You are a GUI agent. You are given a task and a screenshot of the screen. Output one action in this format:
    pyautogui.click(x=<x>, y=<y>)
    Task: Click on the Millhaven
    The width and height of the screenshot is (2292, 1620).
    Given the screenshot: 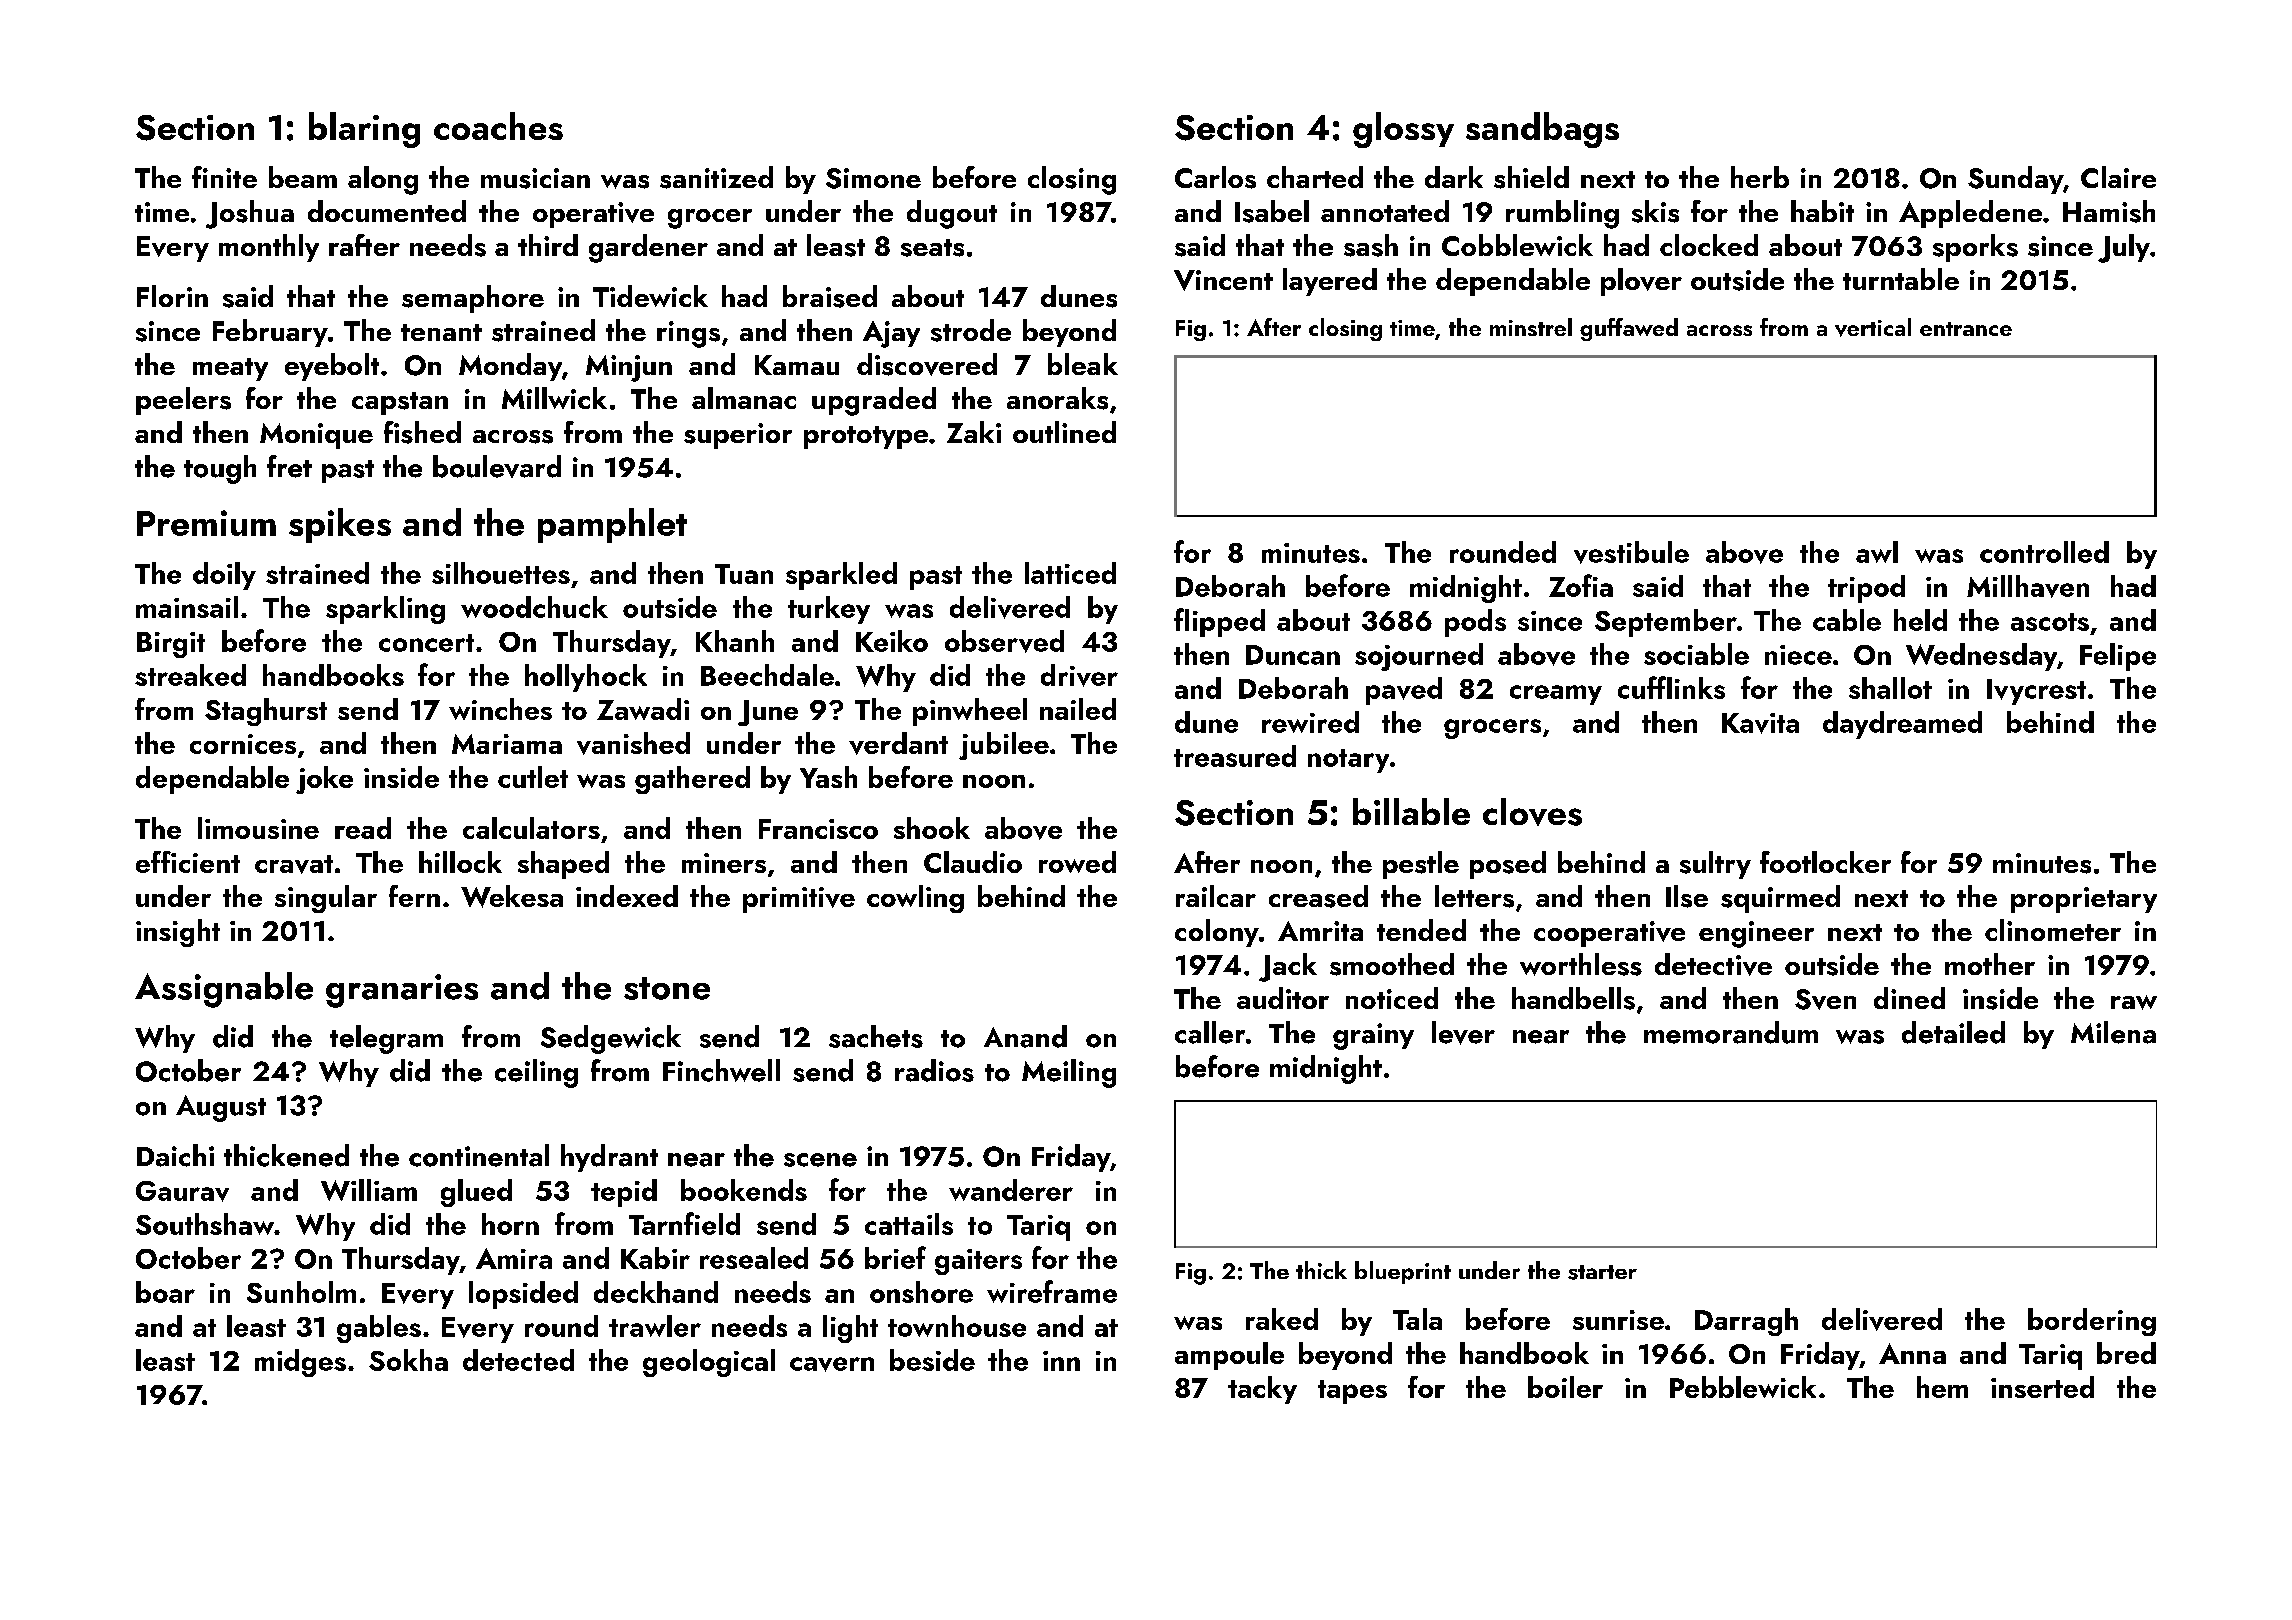 What is the action you would take?
    pyautogui.click(x=2028, y=586)
